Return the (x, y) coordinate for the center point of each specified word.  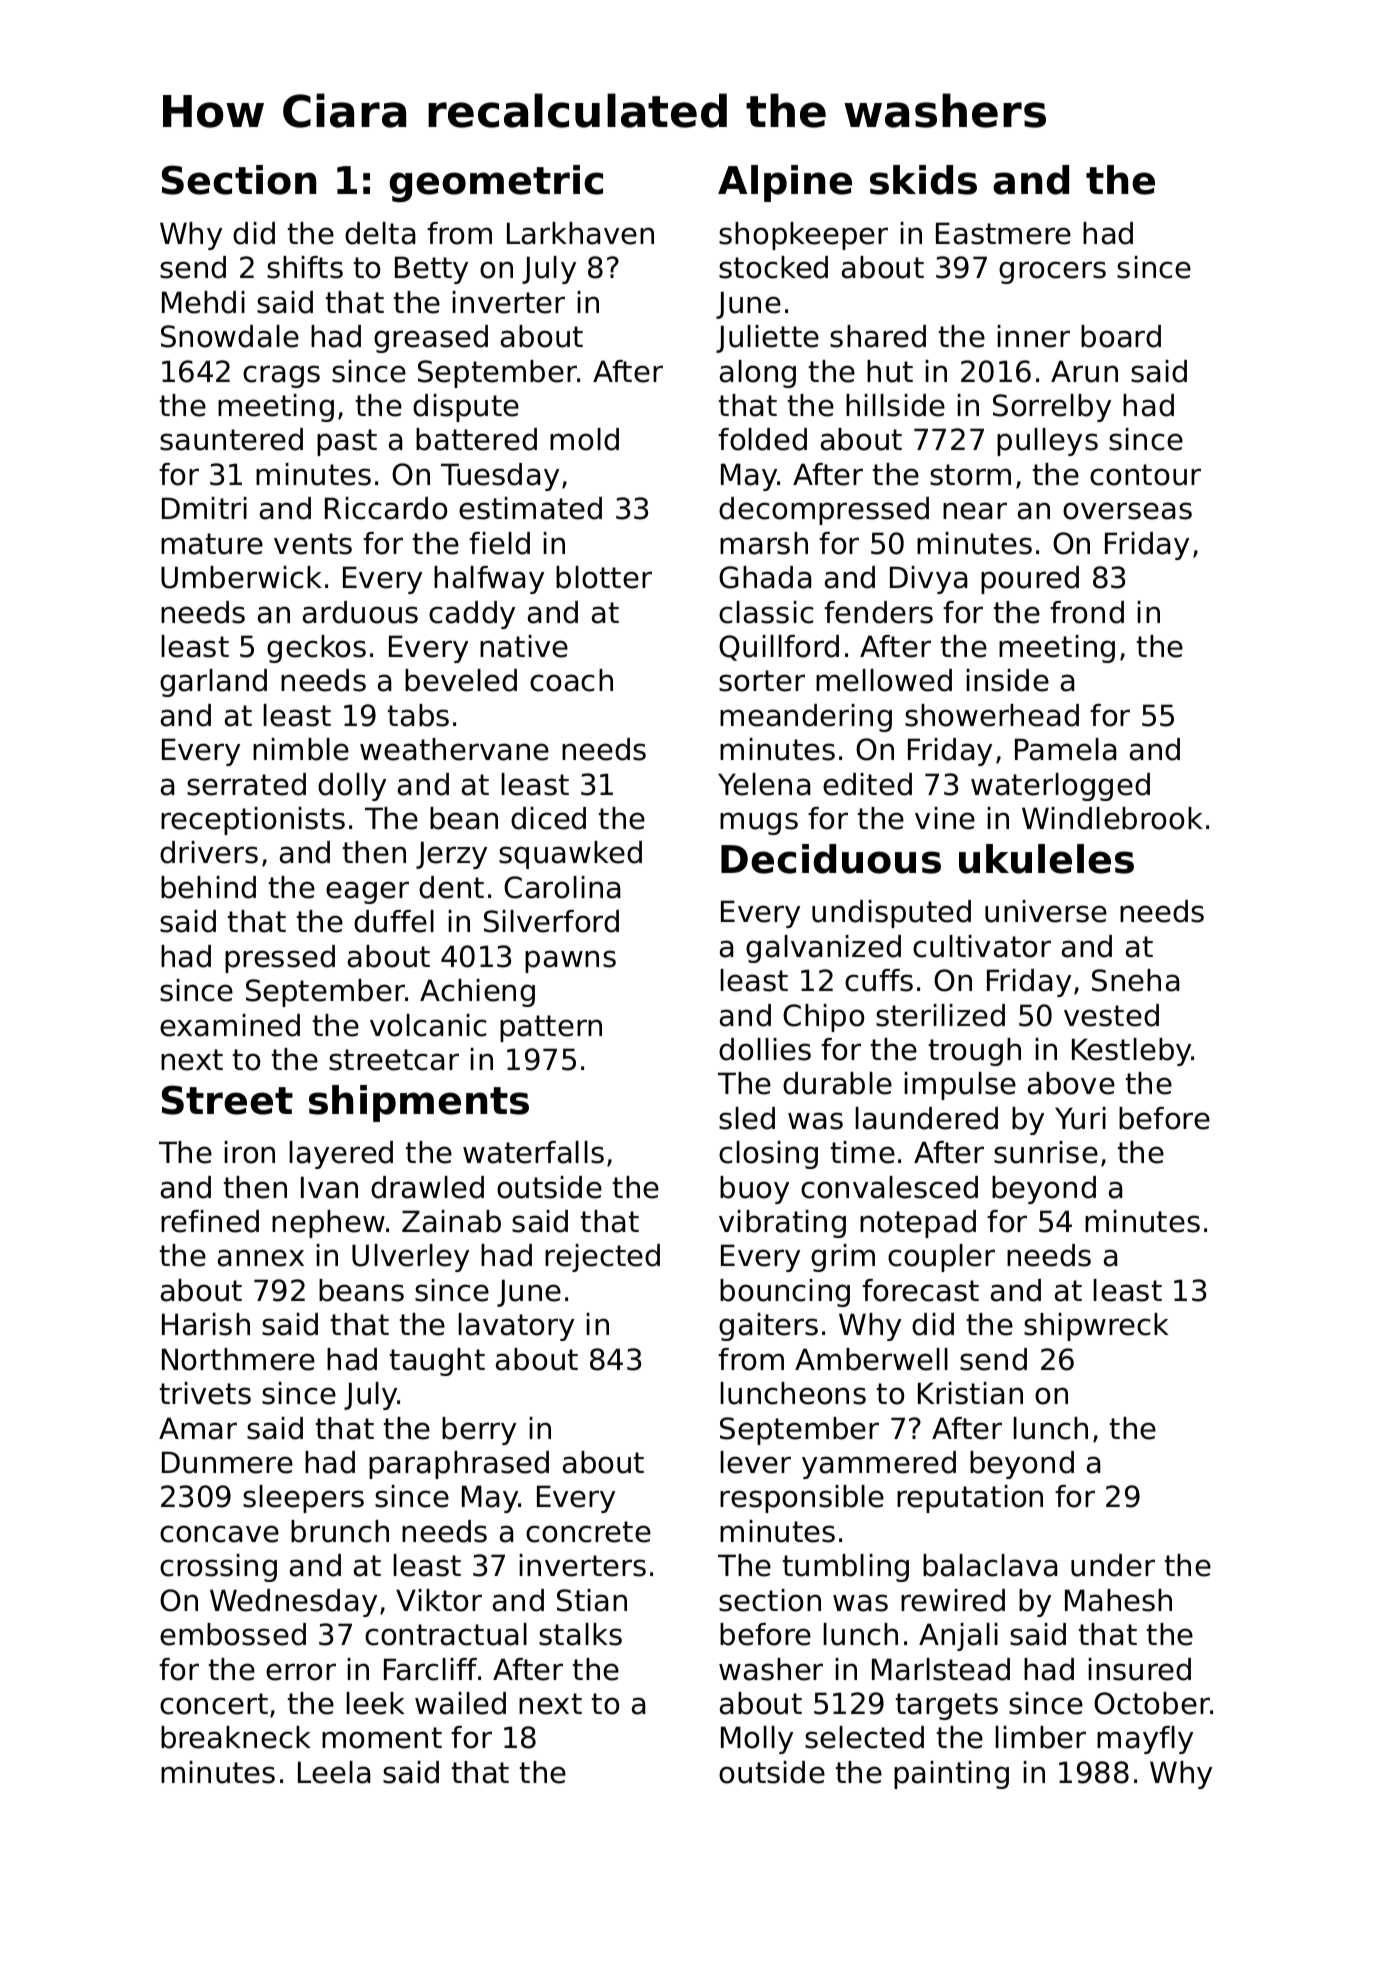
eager (367, 892)
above (1071, 1083)
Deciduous (831, 859)
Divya (928, 580)
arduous (360, 612)
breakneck (236, 1737)
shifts (305, 267)
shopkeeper (803, 236)
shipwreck (1096, 1327)
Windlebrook (1112, 818)
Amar (198, 1428)
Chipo (823, 1018)
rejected (602, 1258)
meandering (806, 718)
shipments (419, 1103)
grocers (1052, 272)
